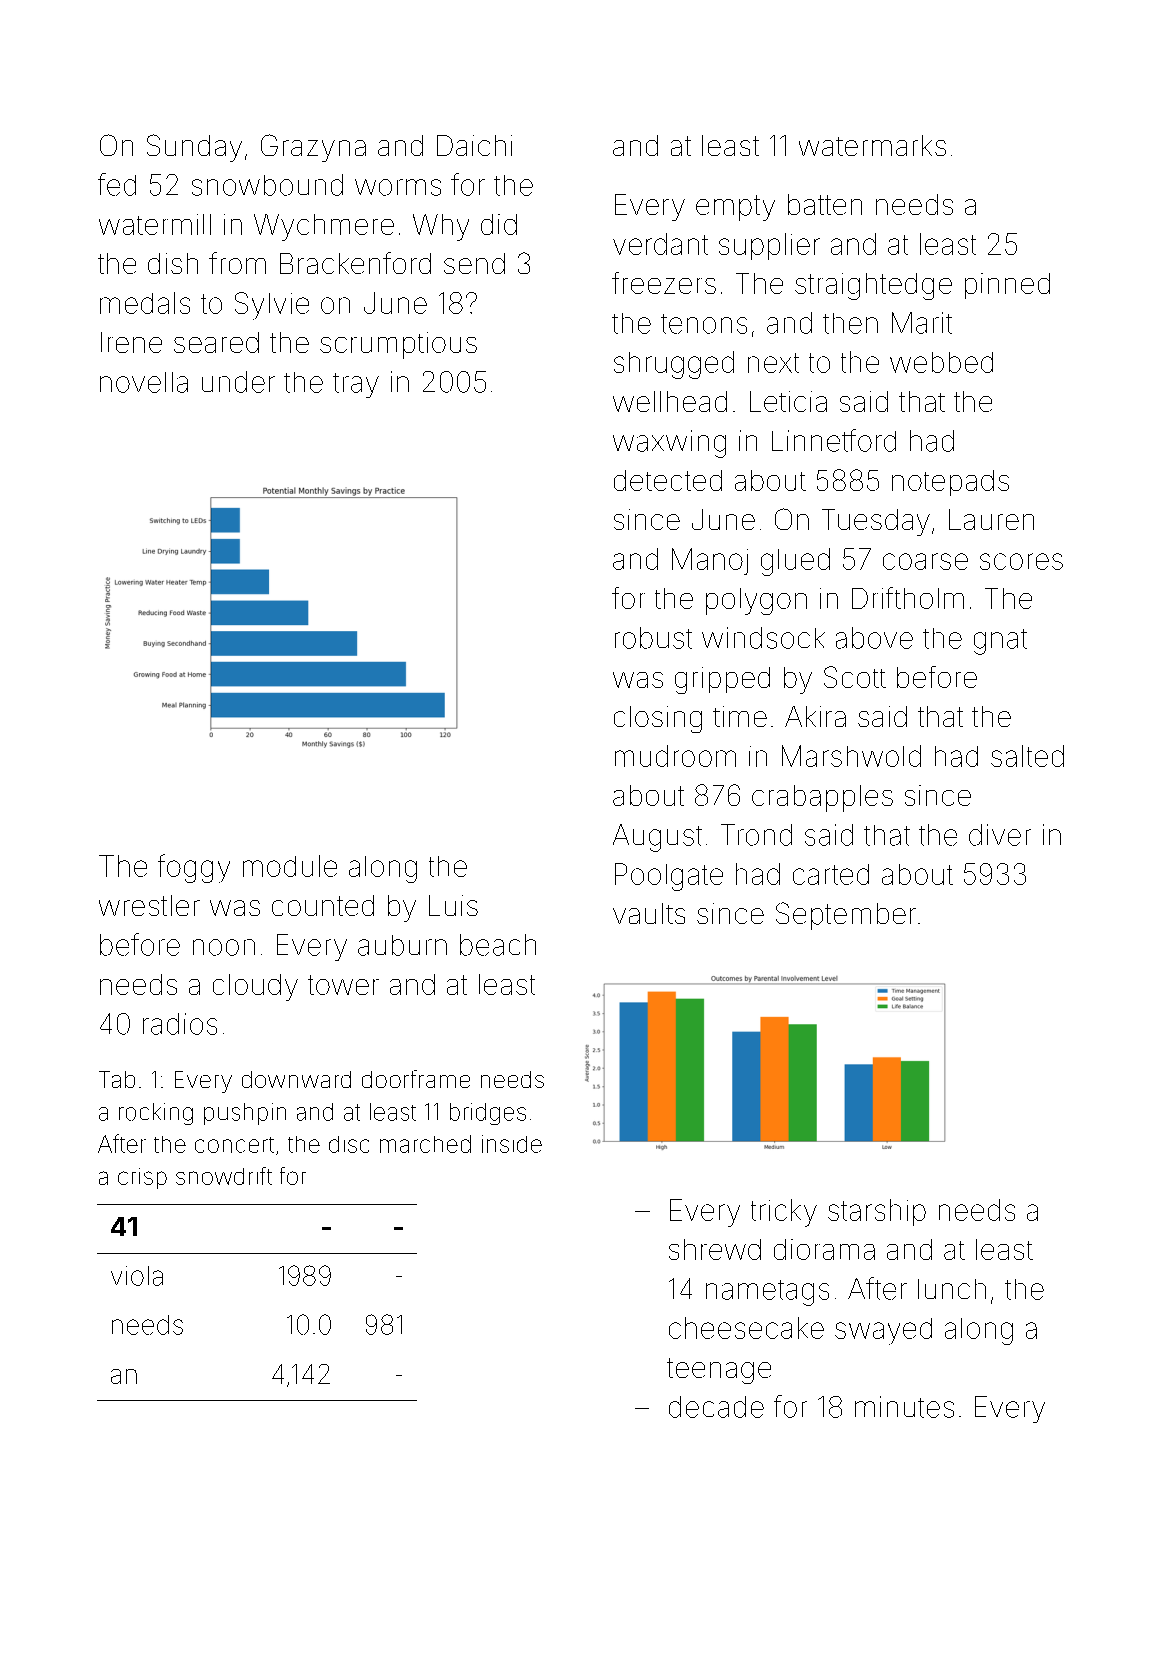 The width and height of the page is (1165, 1654). Describe the element at coordinates (194, 868) in the page. I see `foggy` at that location.
